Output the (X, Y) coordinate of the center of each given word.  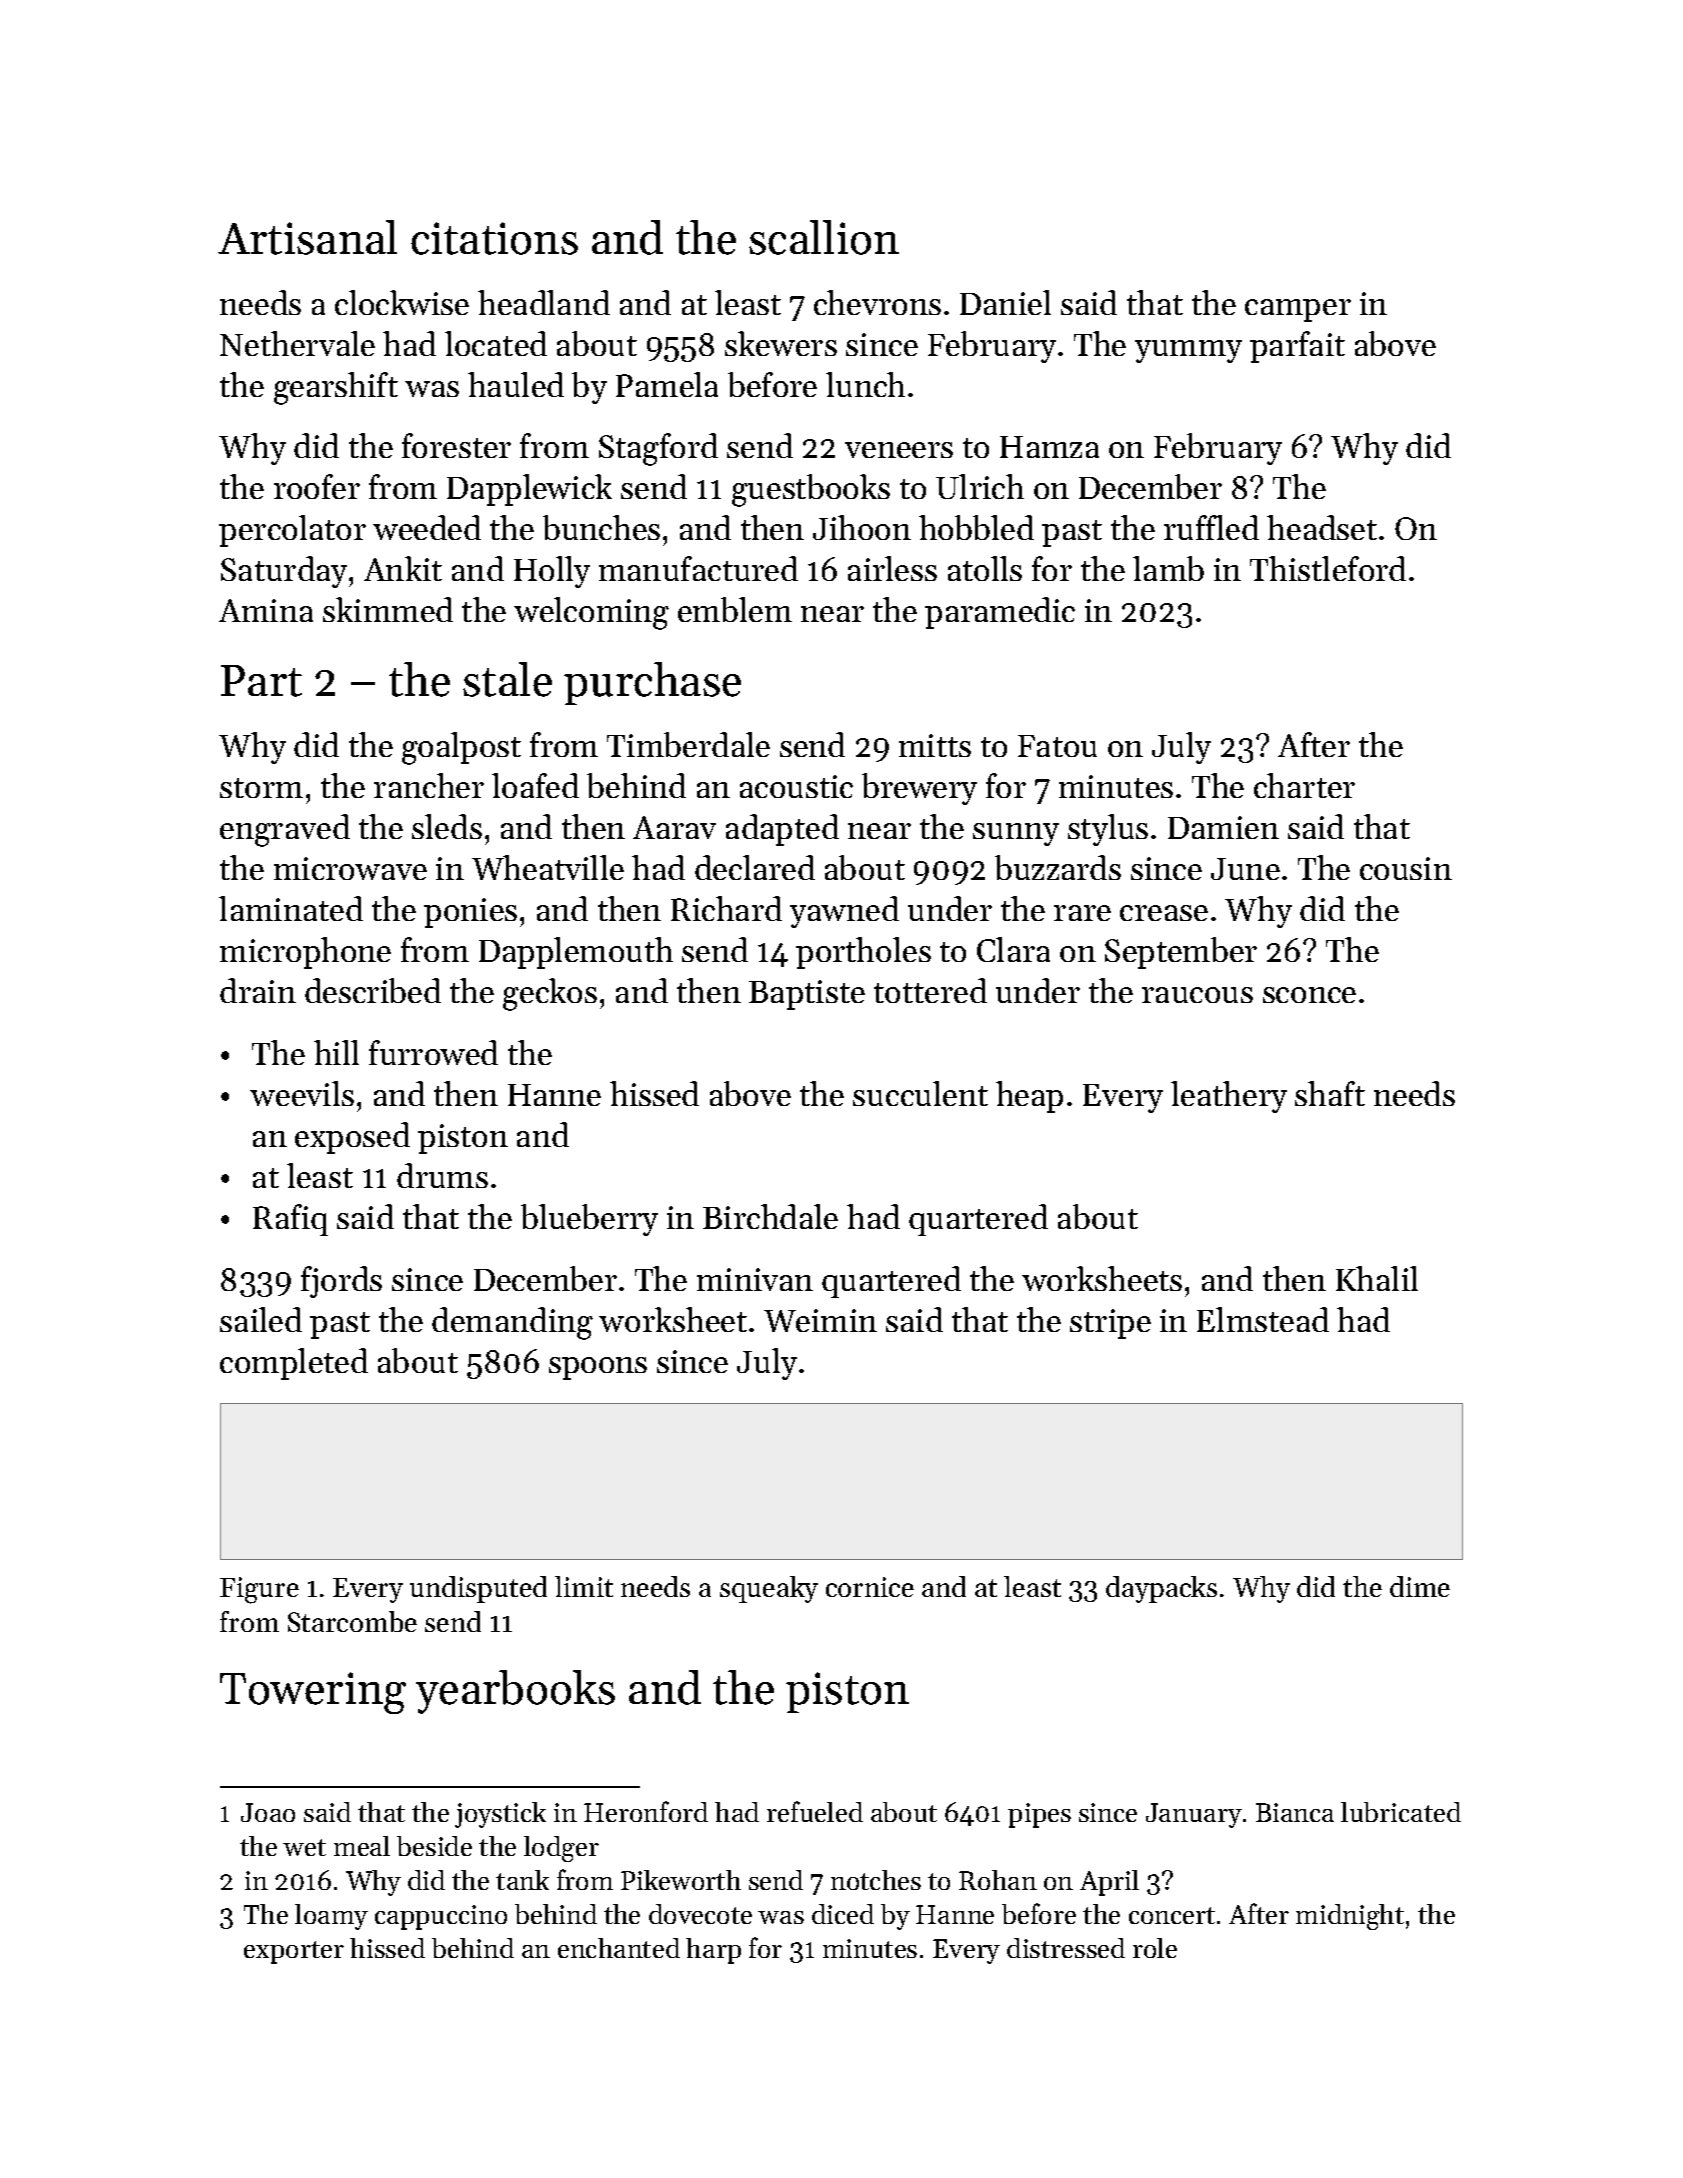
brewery (919, 789)
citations (494, 238)
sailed (261, 1319)
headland (544, 302)
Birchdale (770, 1216)
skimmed (388, 609)
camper (1298, 310)
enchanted (619, 1948)
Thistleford (1328, 568)
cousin (1406, 868)
